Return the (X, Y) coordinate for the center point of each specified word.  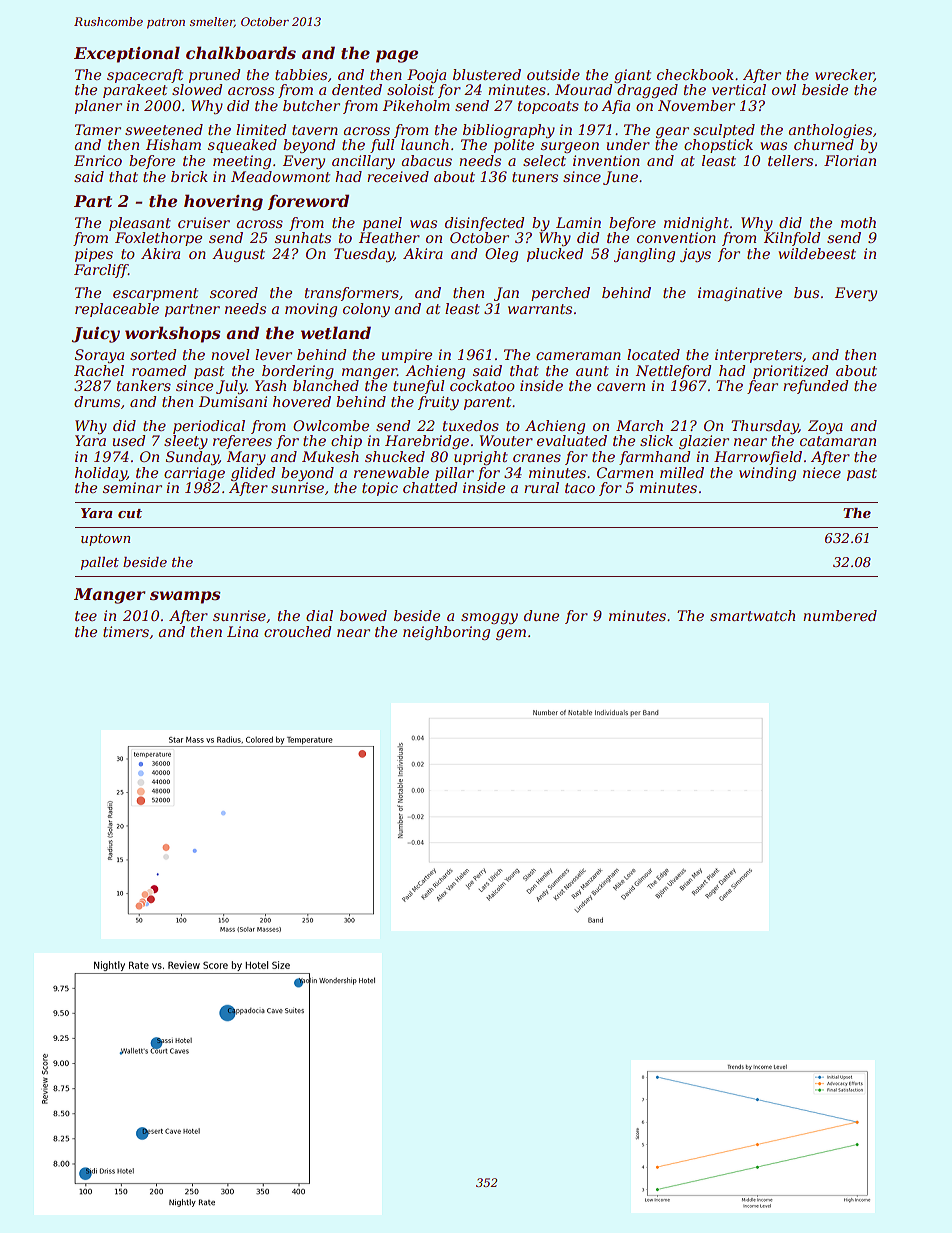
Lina (242, 631)
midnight (696, 224)
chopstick (718, 146)
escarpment (155, 294)
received (398, 176)
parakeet (135, 91)
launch (425, 144)
